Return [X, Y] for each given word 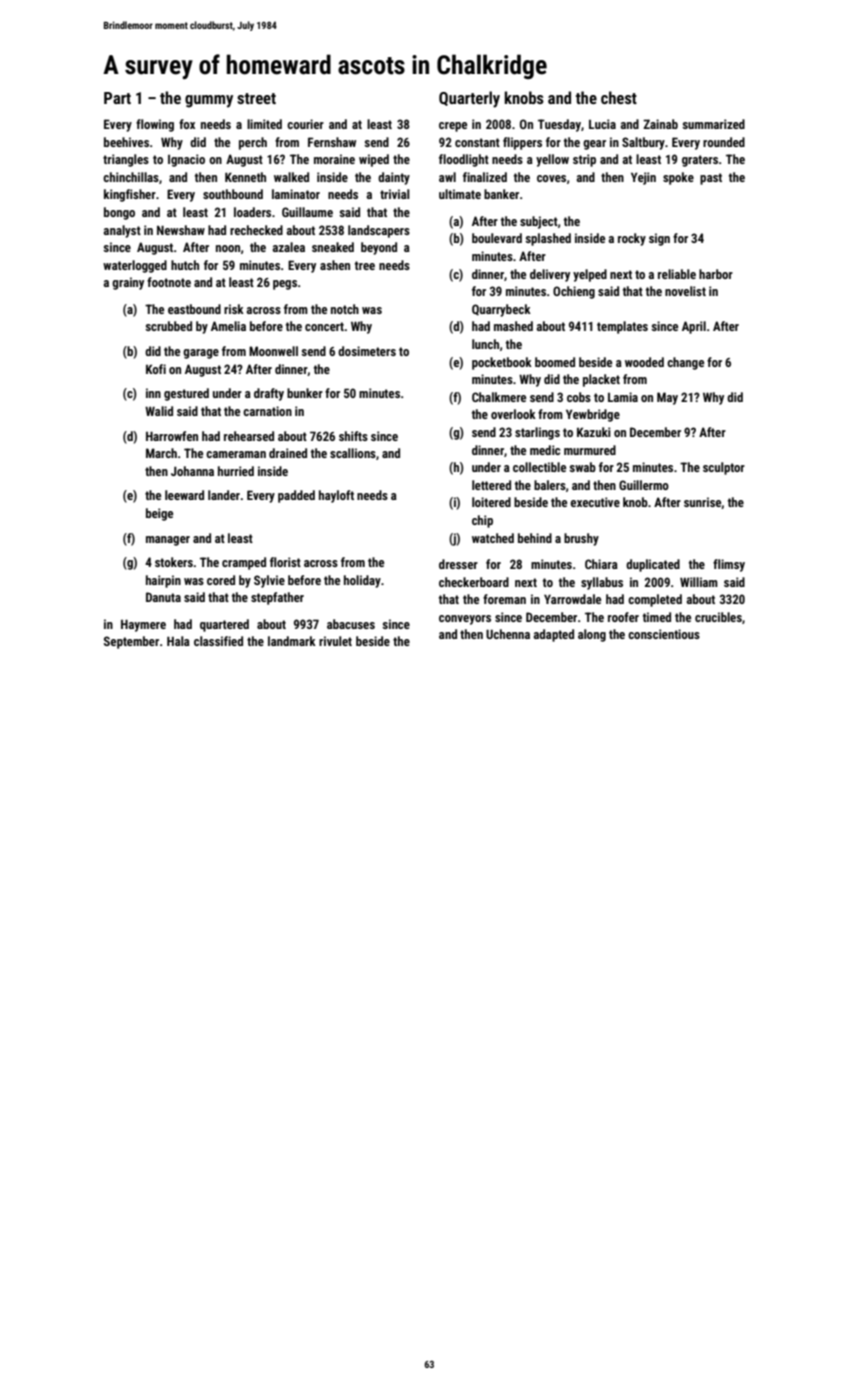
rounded [724, 142]
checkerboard [474, 582]
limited [264, 124]
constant [477, 142]
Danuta [163, 597]
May [667, 398]
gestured [186, 394]
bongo [119, 213]
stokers [174, 562]
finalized [485, 177]
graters [700, 161]
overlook [513, 414]
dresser [458, 564]
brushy [581, 539]
